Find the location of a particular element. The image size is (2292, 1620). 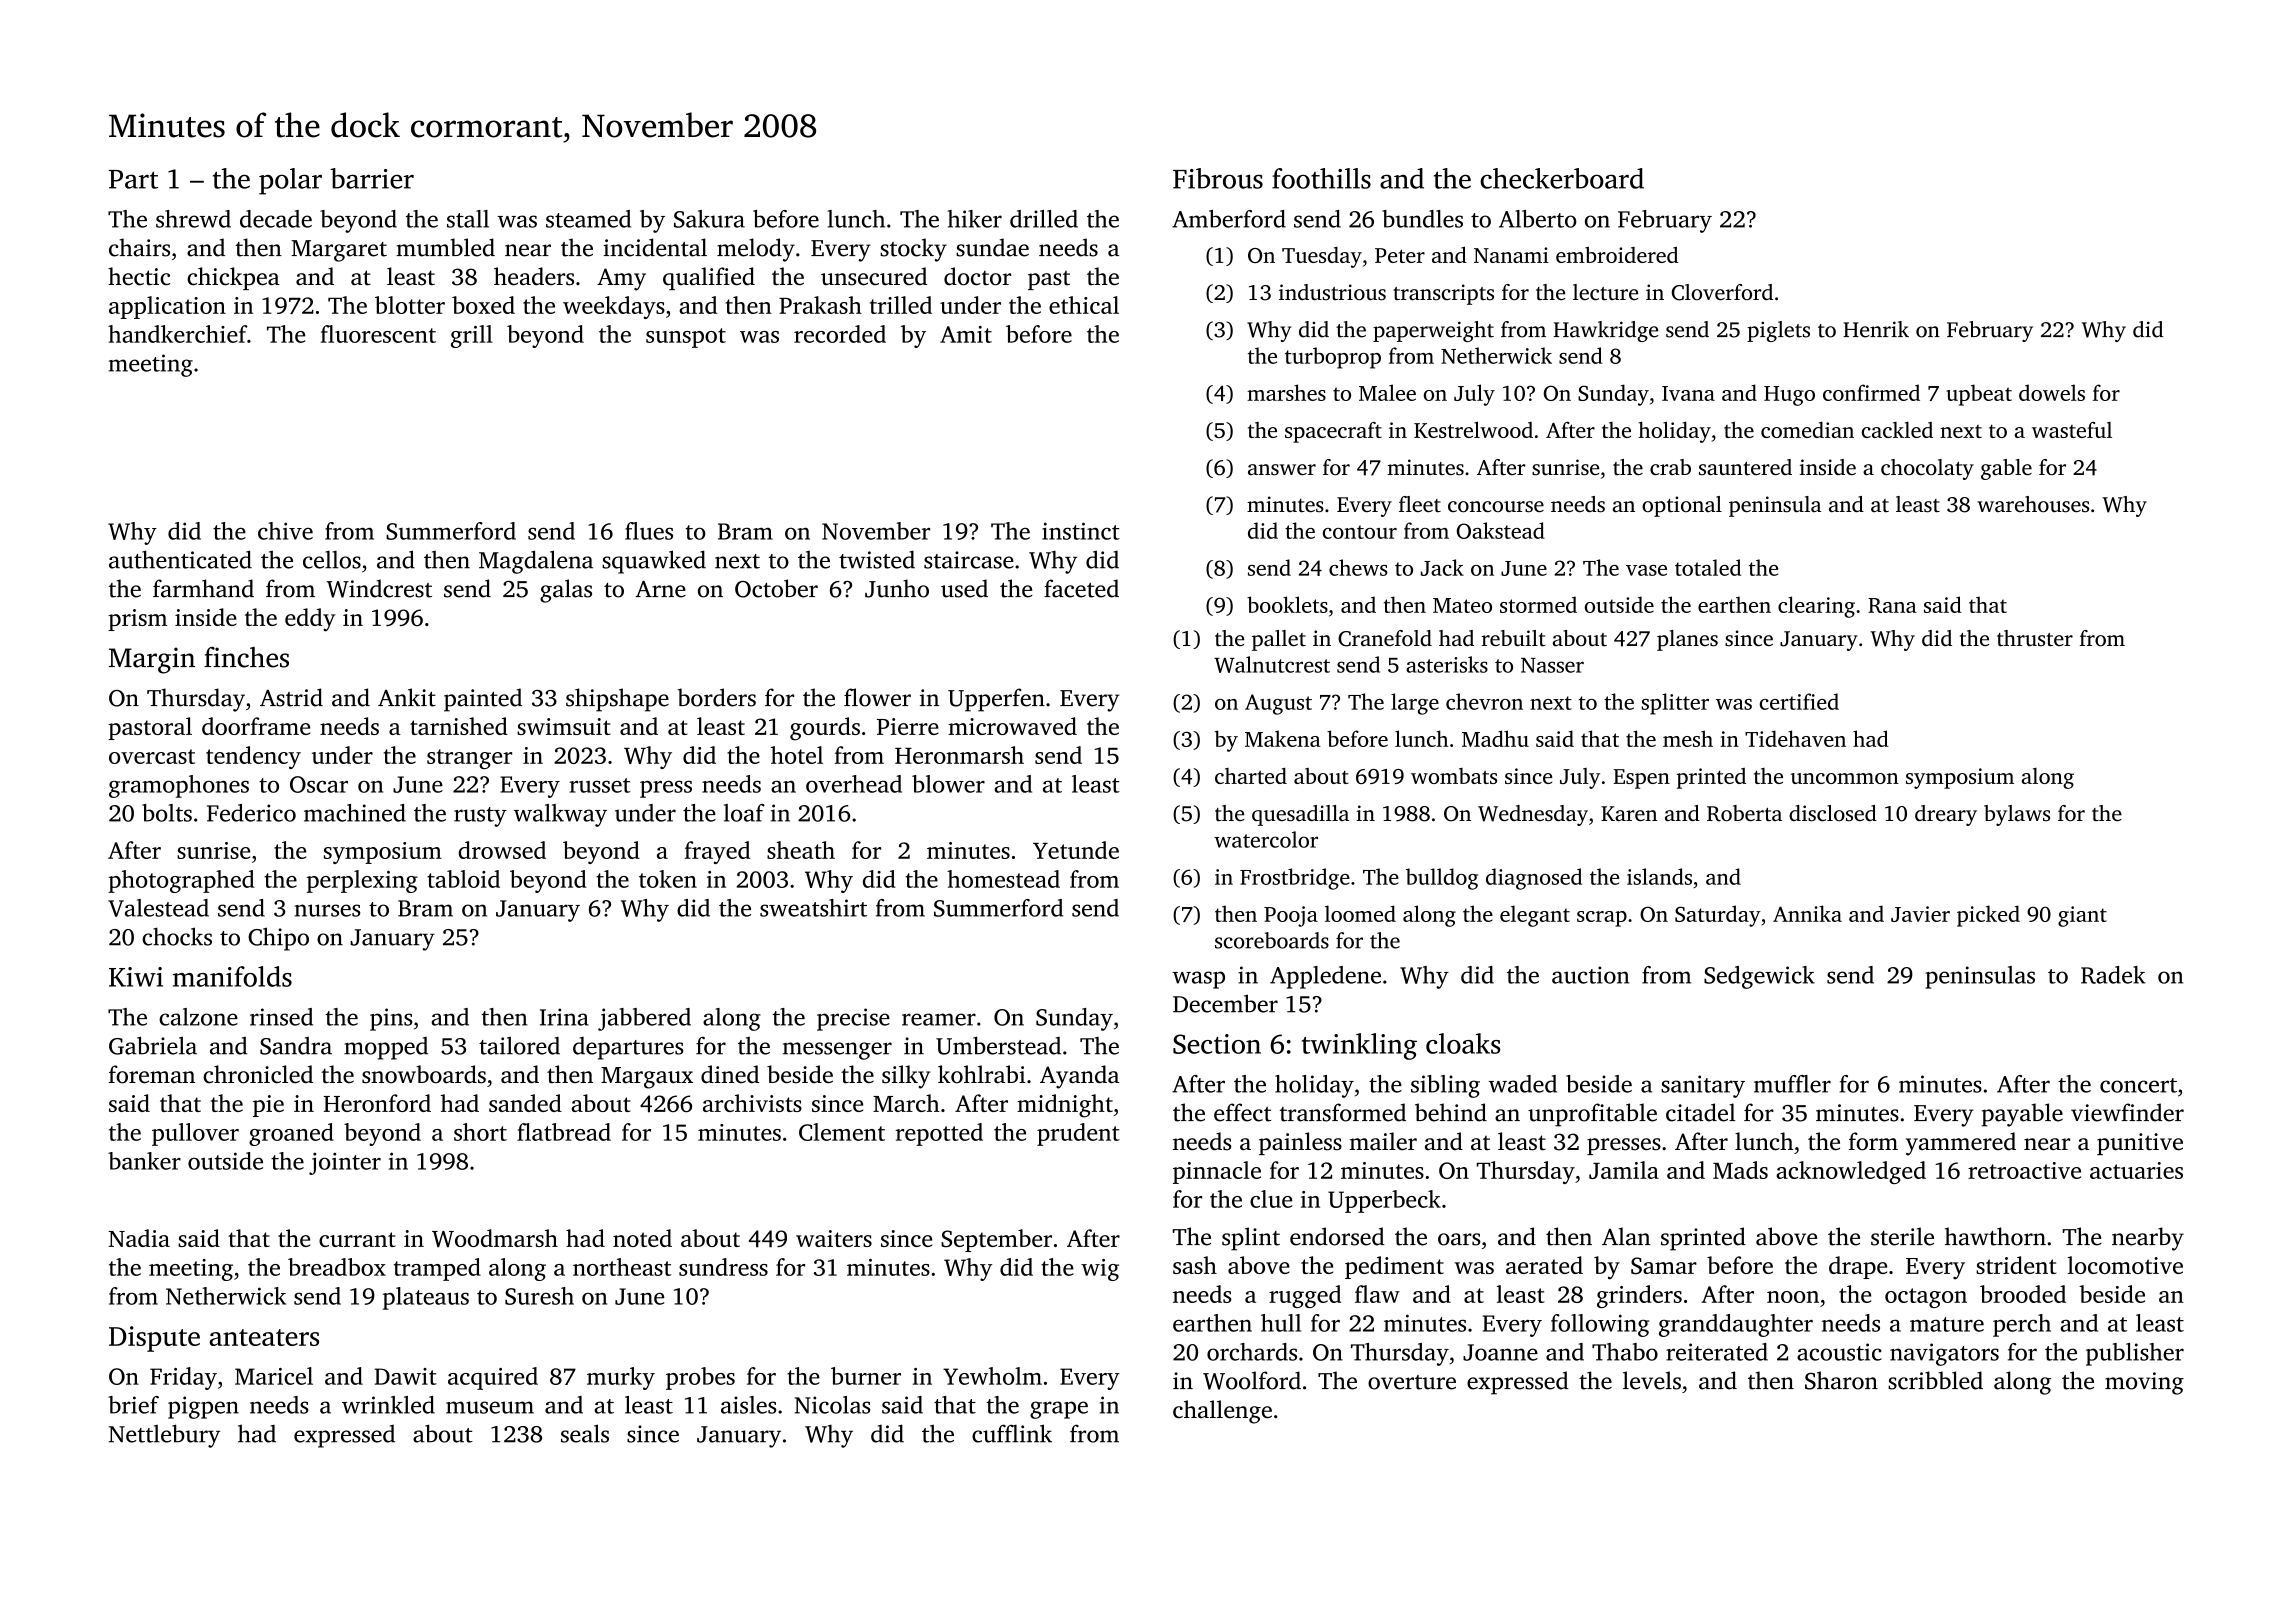

sweatshirt is located at coordinates (813, 908).
